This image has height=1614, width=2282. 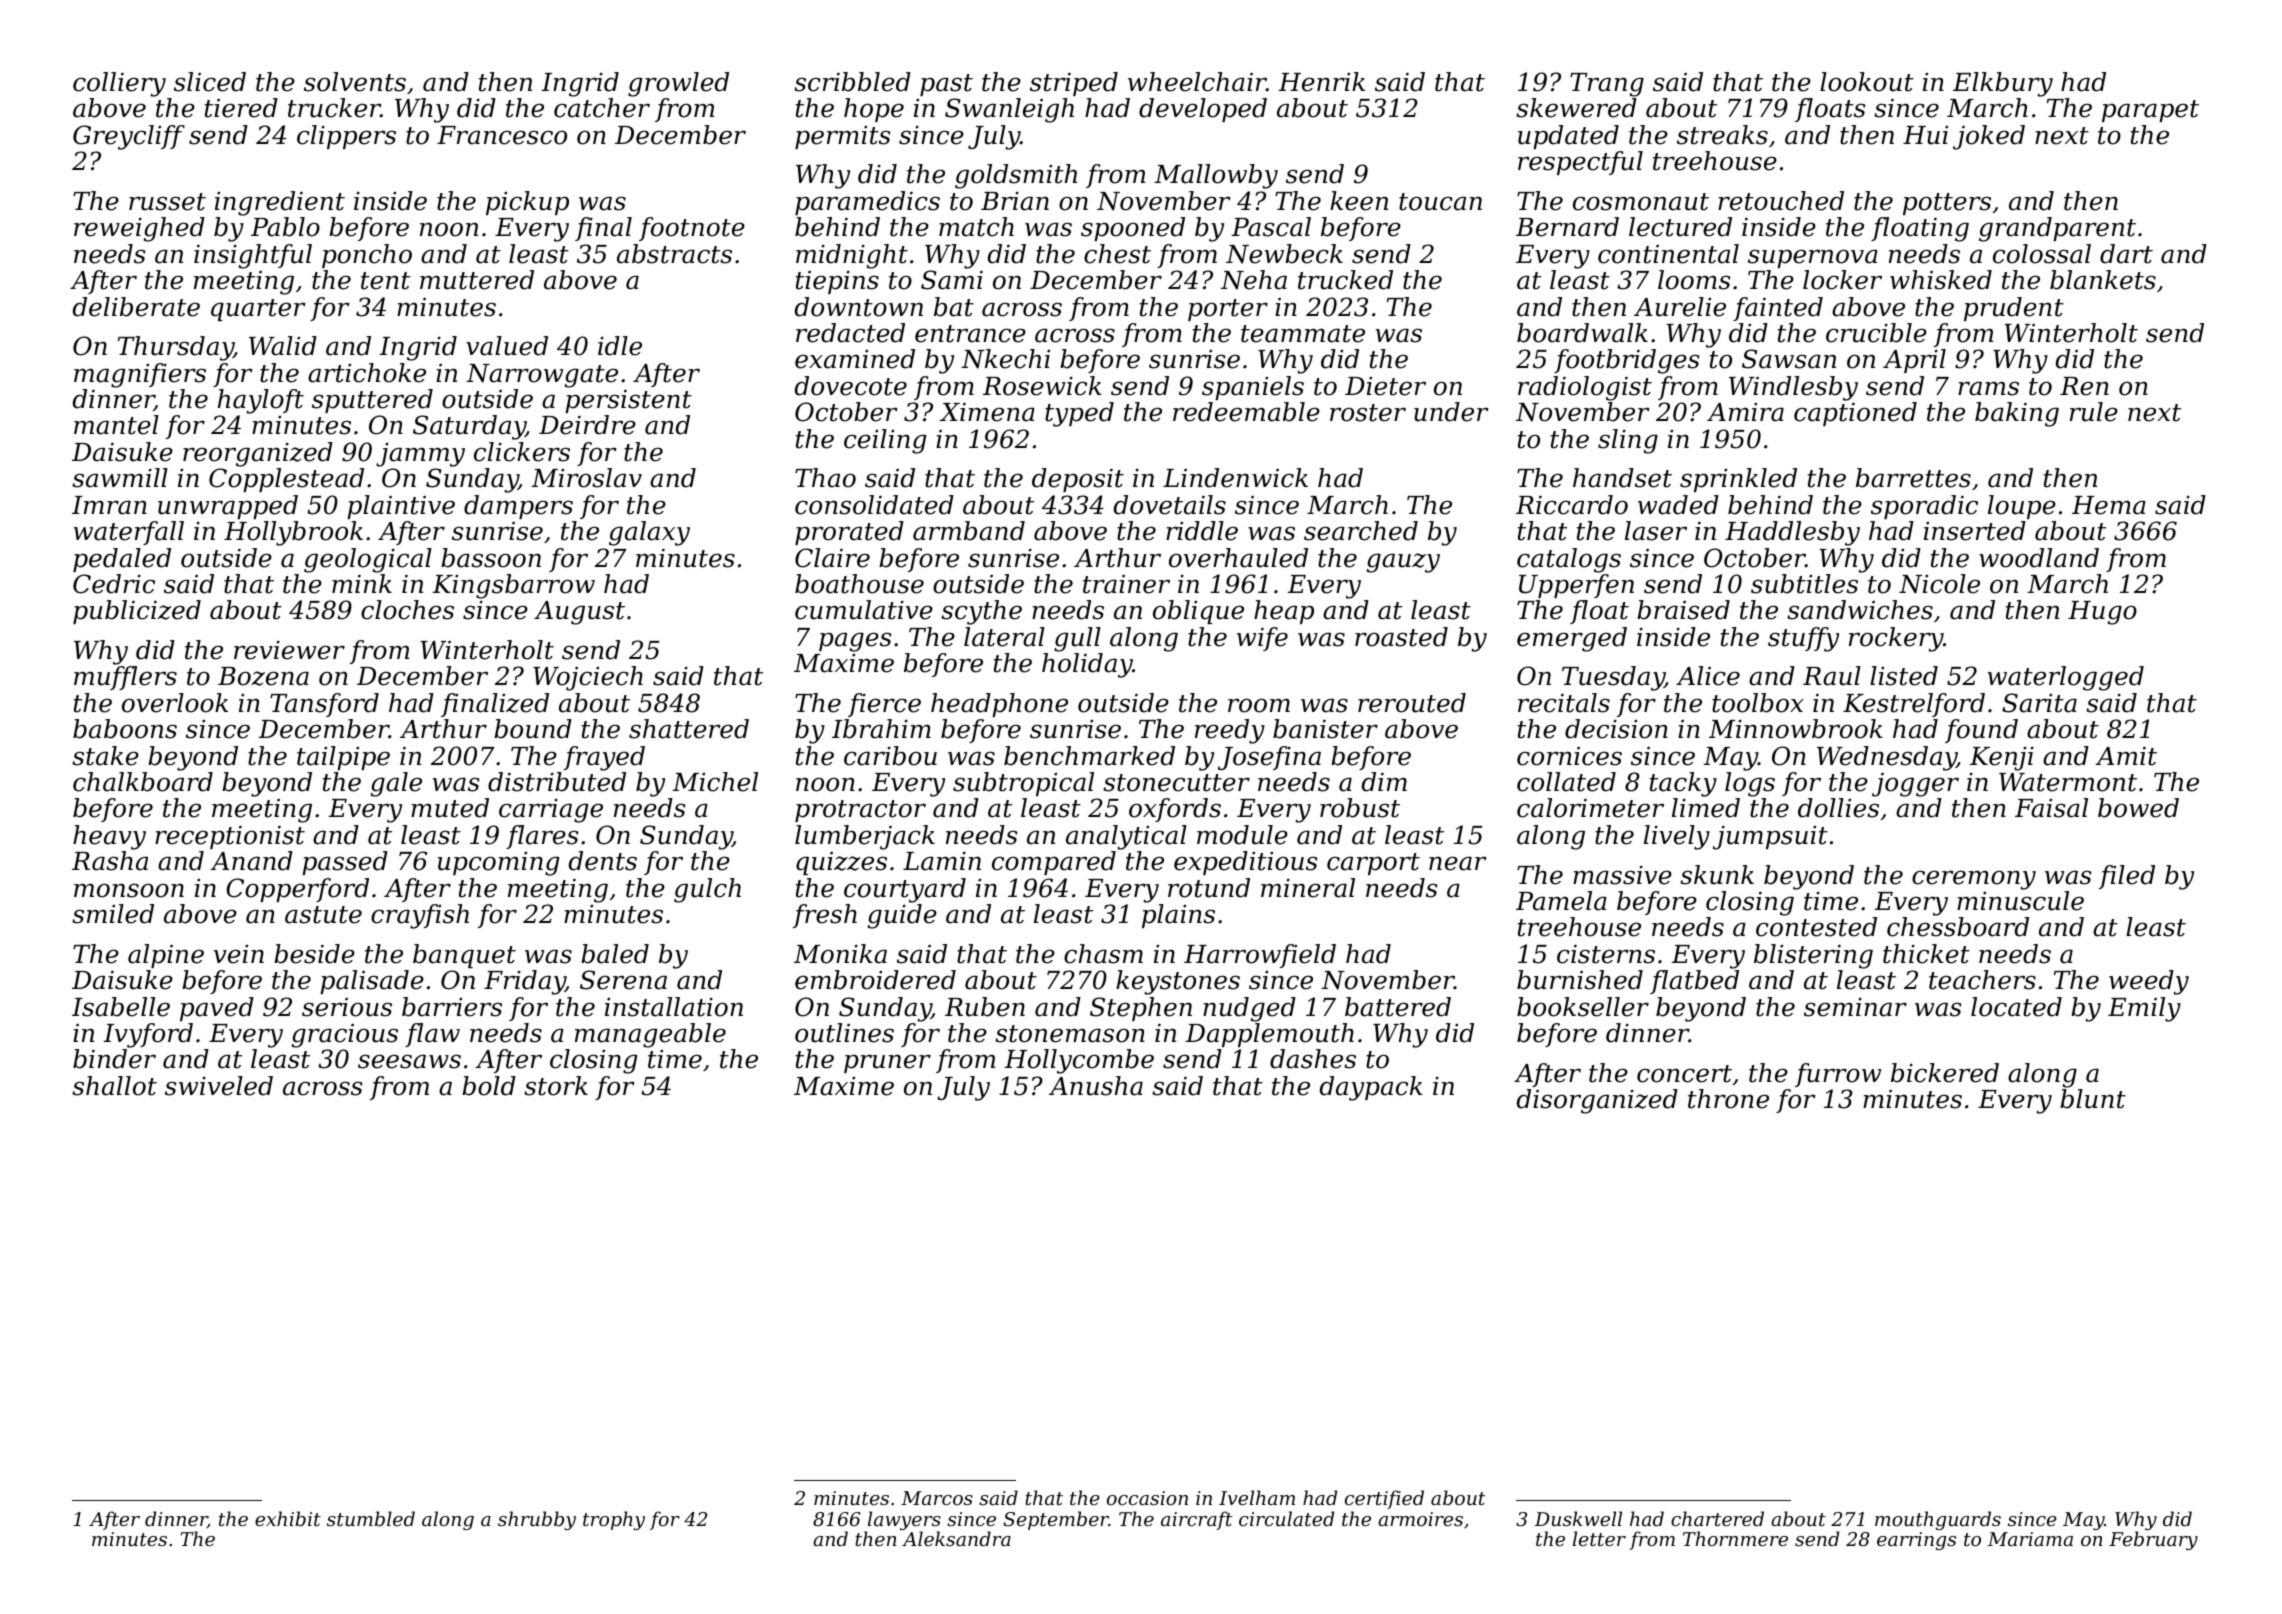 I want to click on caribou, so click(x=890, y=756).
